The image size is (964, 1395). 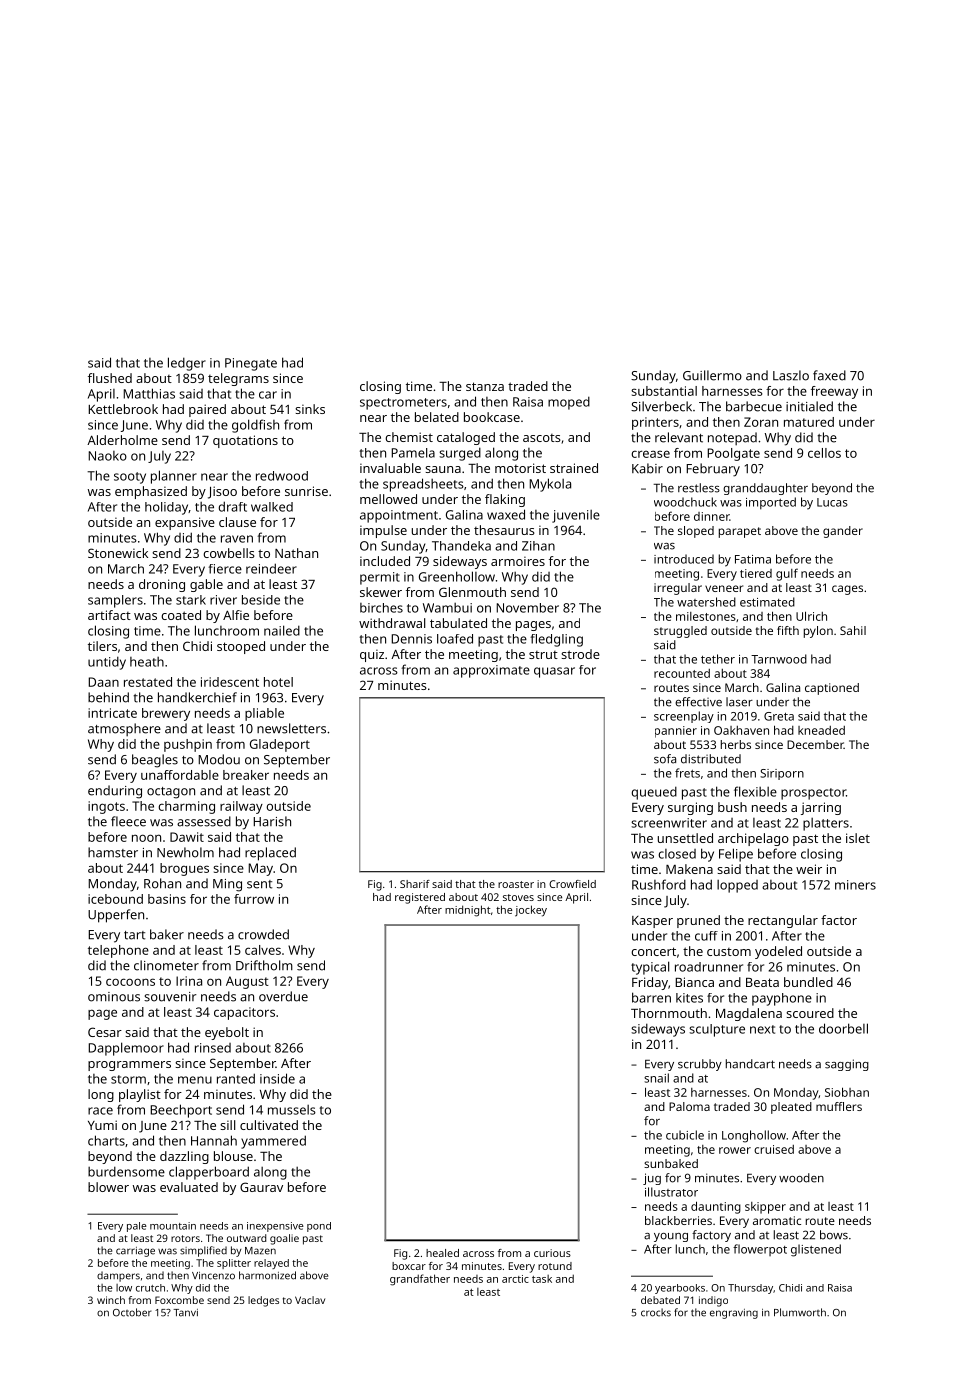 I want to click on basins, so click(x=167, y=899).
